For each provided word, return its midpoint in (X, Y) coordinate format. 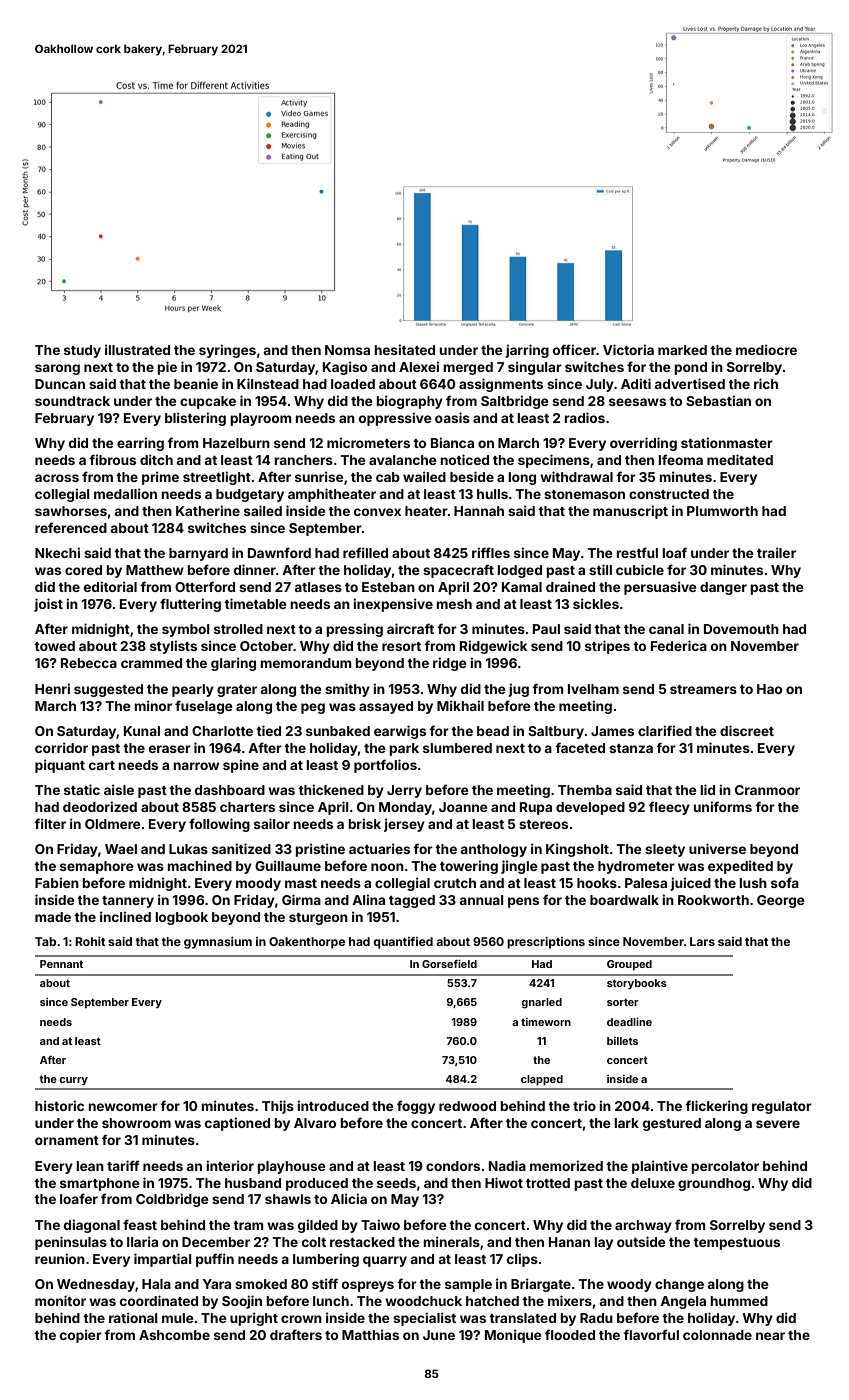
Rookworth (713, 900)
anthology (493, 850)
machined (199, 865)
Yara (217, 1284)
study (82, 351)
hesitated (404, 349)
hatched (492, 1301)
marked (682, 350)
